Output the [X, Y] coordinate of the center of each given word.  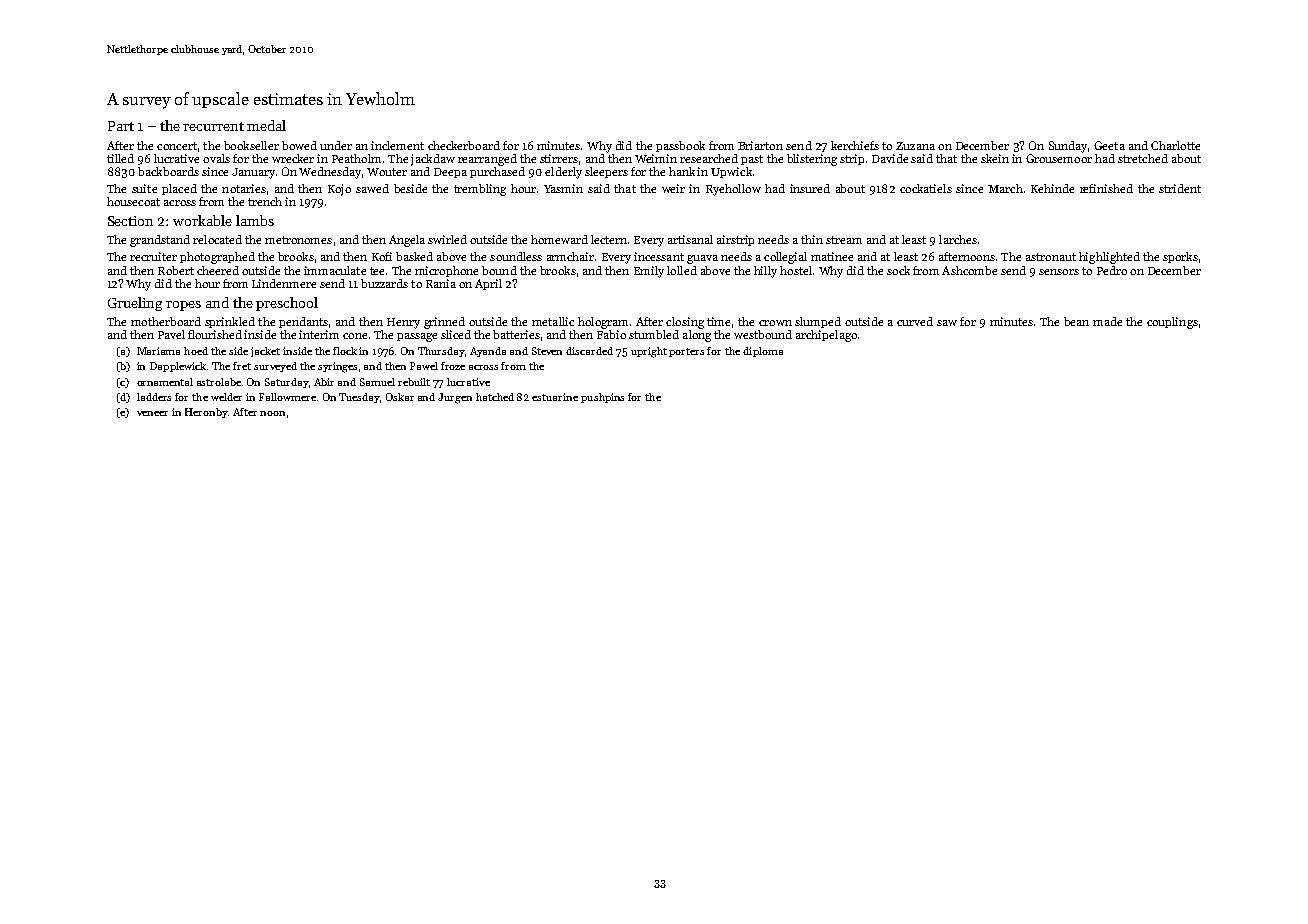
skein [995, 158]
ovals [216, 158]
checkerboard [464, 145]
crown [775, 323]
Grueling [135, 304]
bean [1076, 321]
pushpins [602, 398]
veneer [152, 413]
